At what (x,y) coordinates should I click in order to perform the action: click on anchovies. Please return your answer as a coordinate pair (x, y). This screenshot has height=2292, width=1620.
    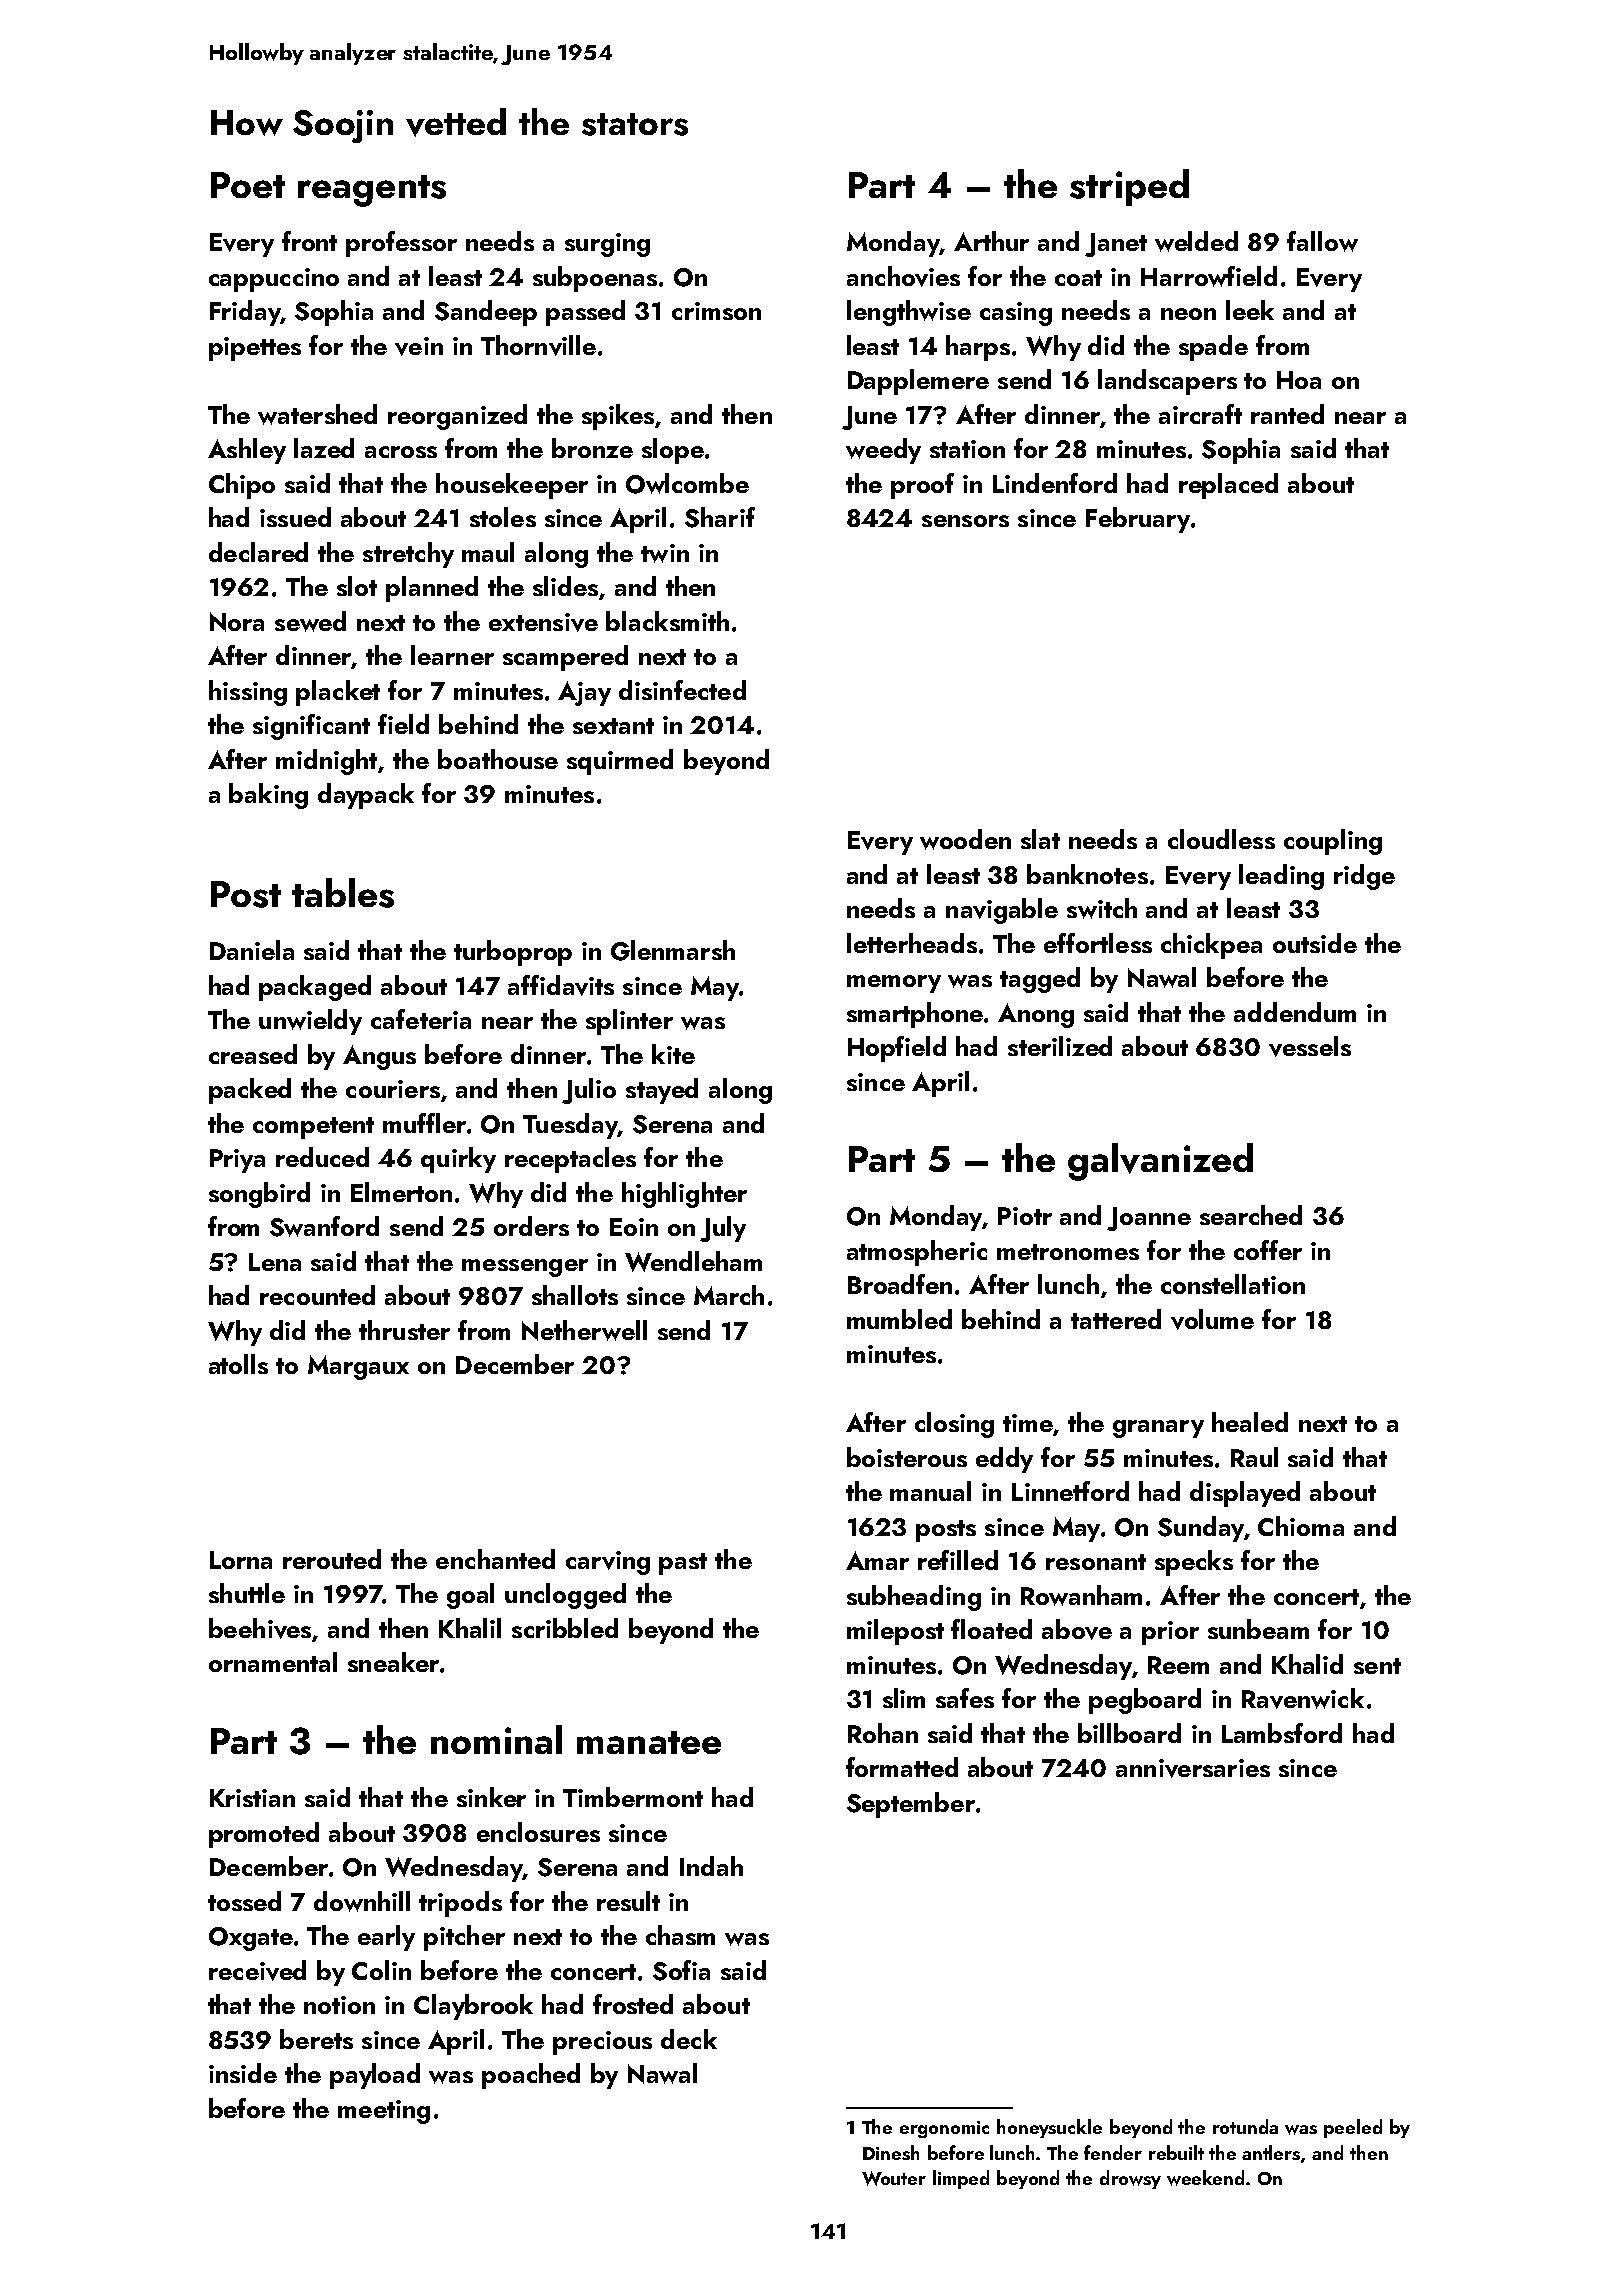
    Looking at the image, I should click on (903, 276).
